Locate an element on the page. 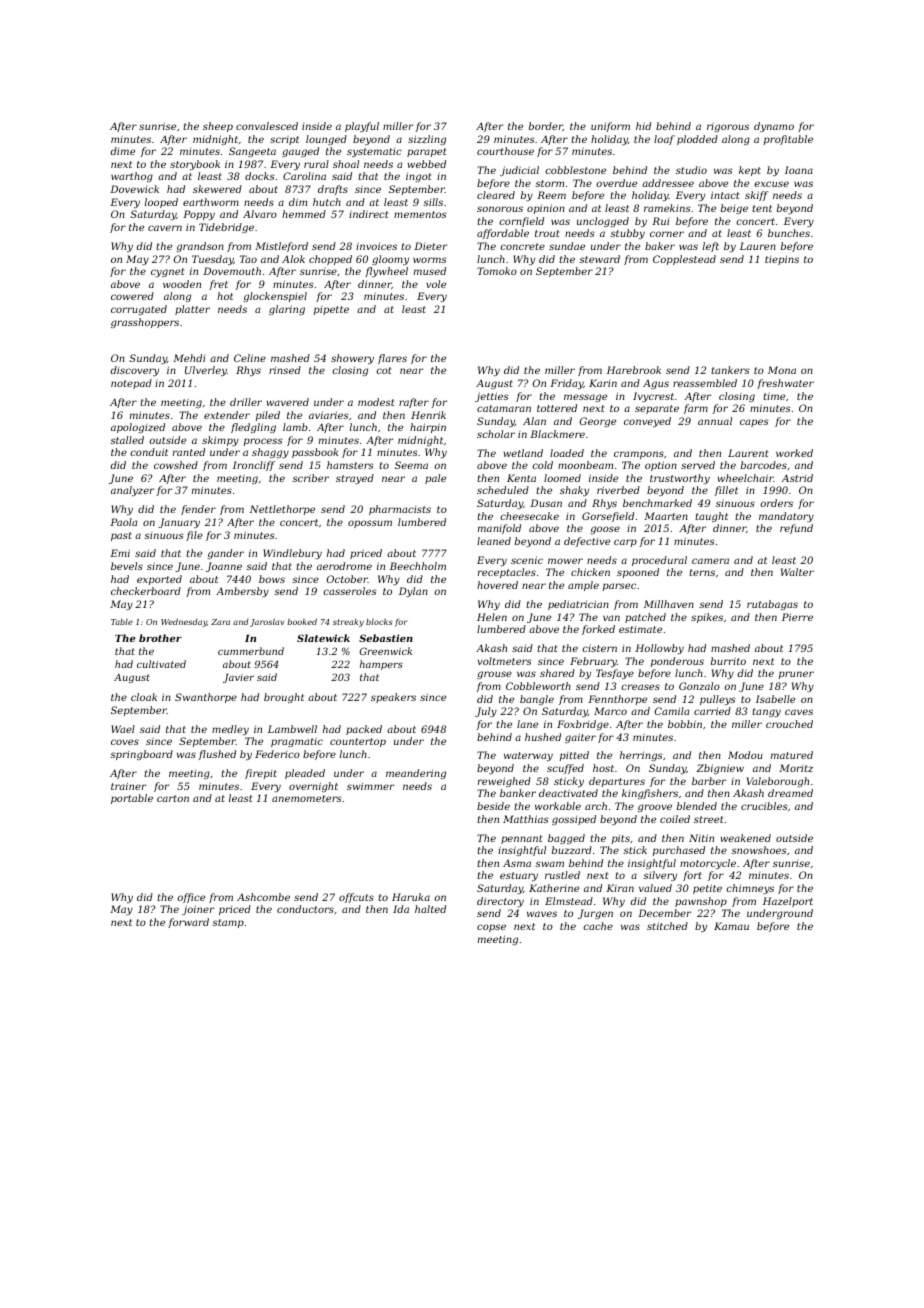  notepad is located at coordinates (131, 384).
